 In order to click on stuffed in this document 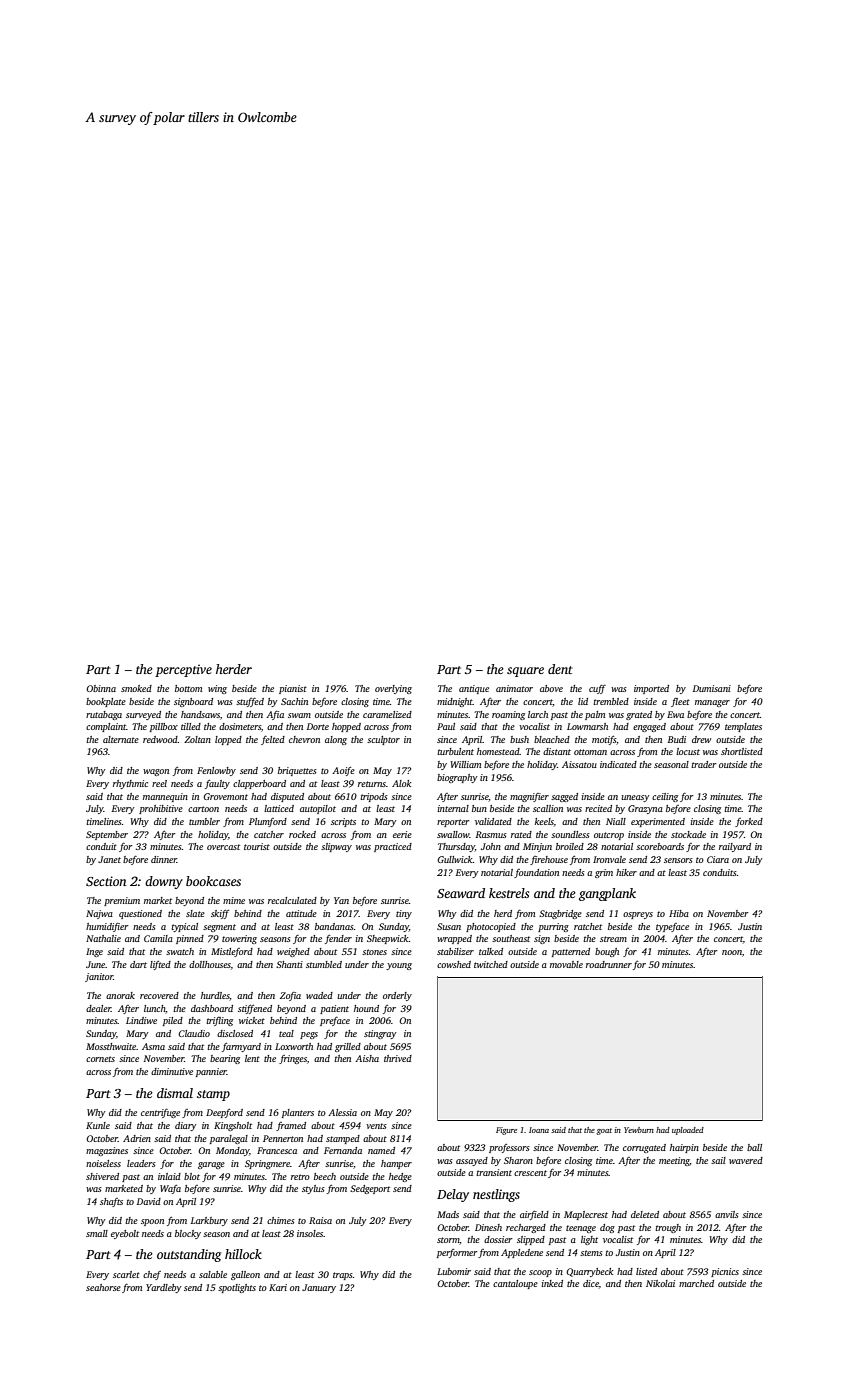, I will do `click(250, 702)`.
